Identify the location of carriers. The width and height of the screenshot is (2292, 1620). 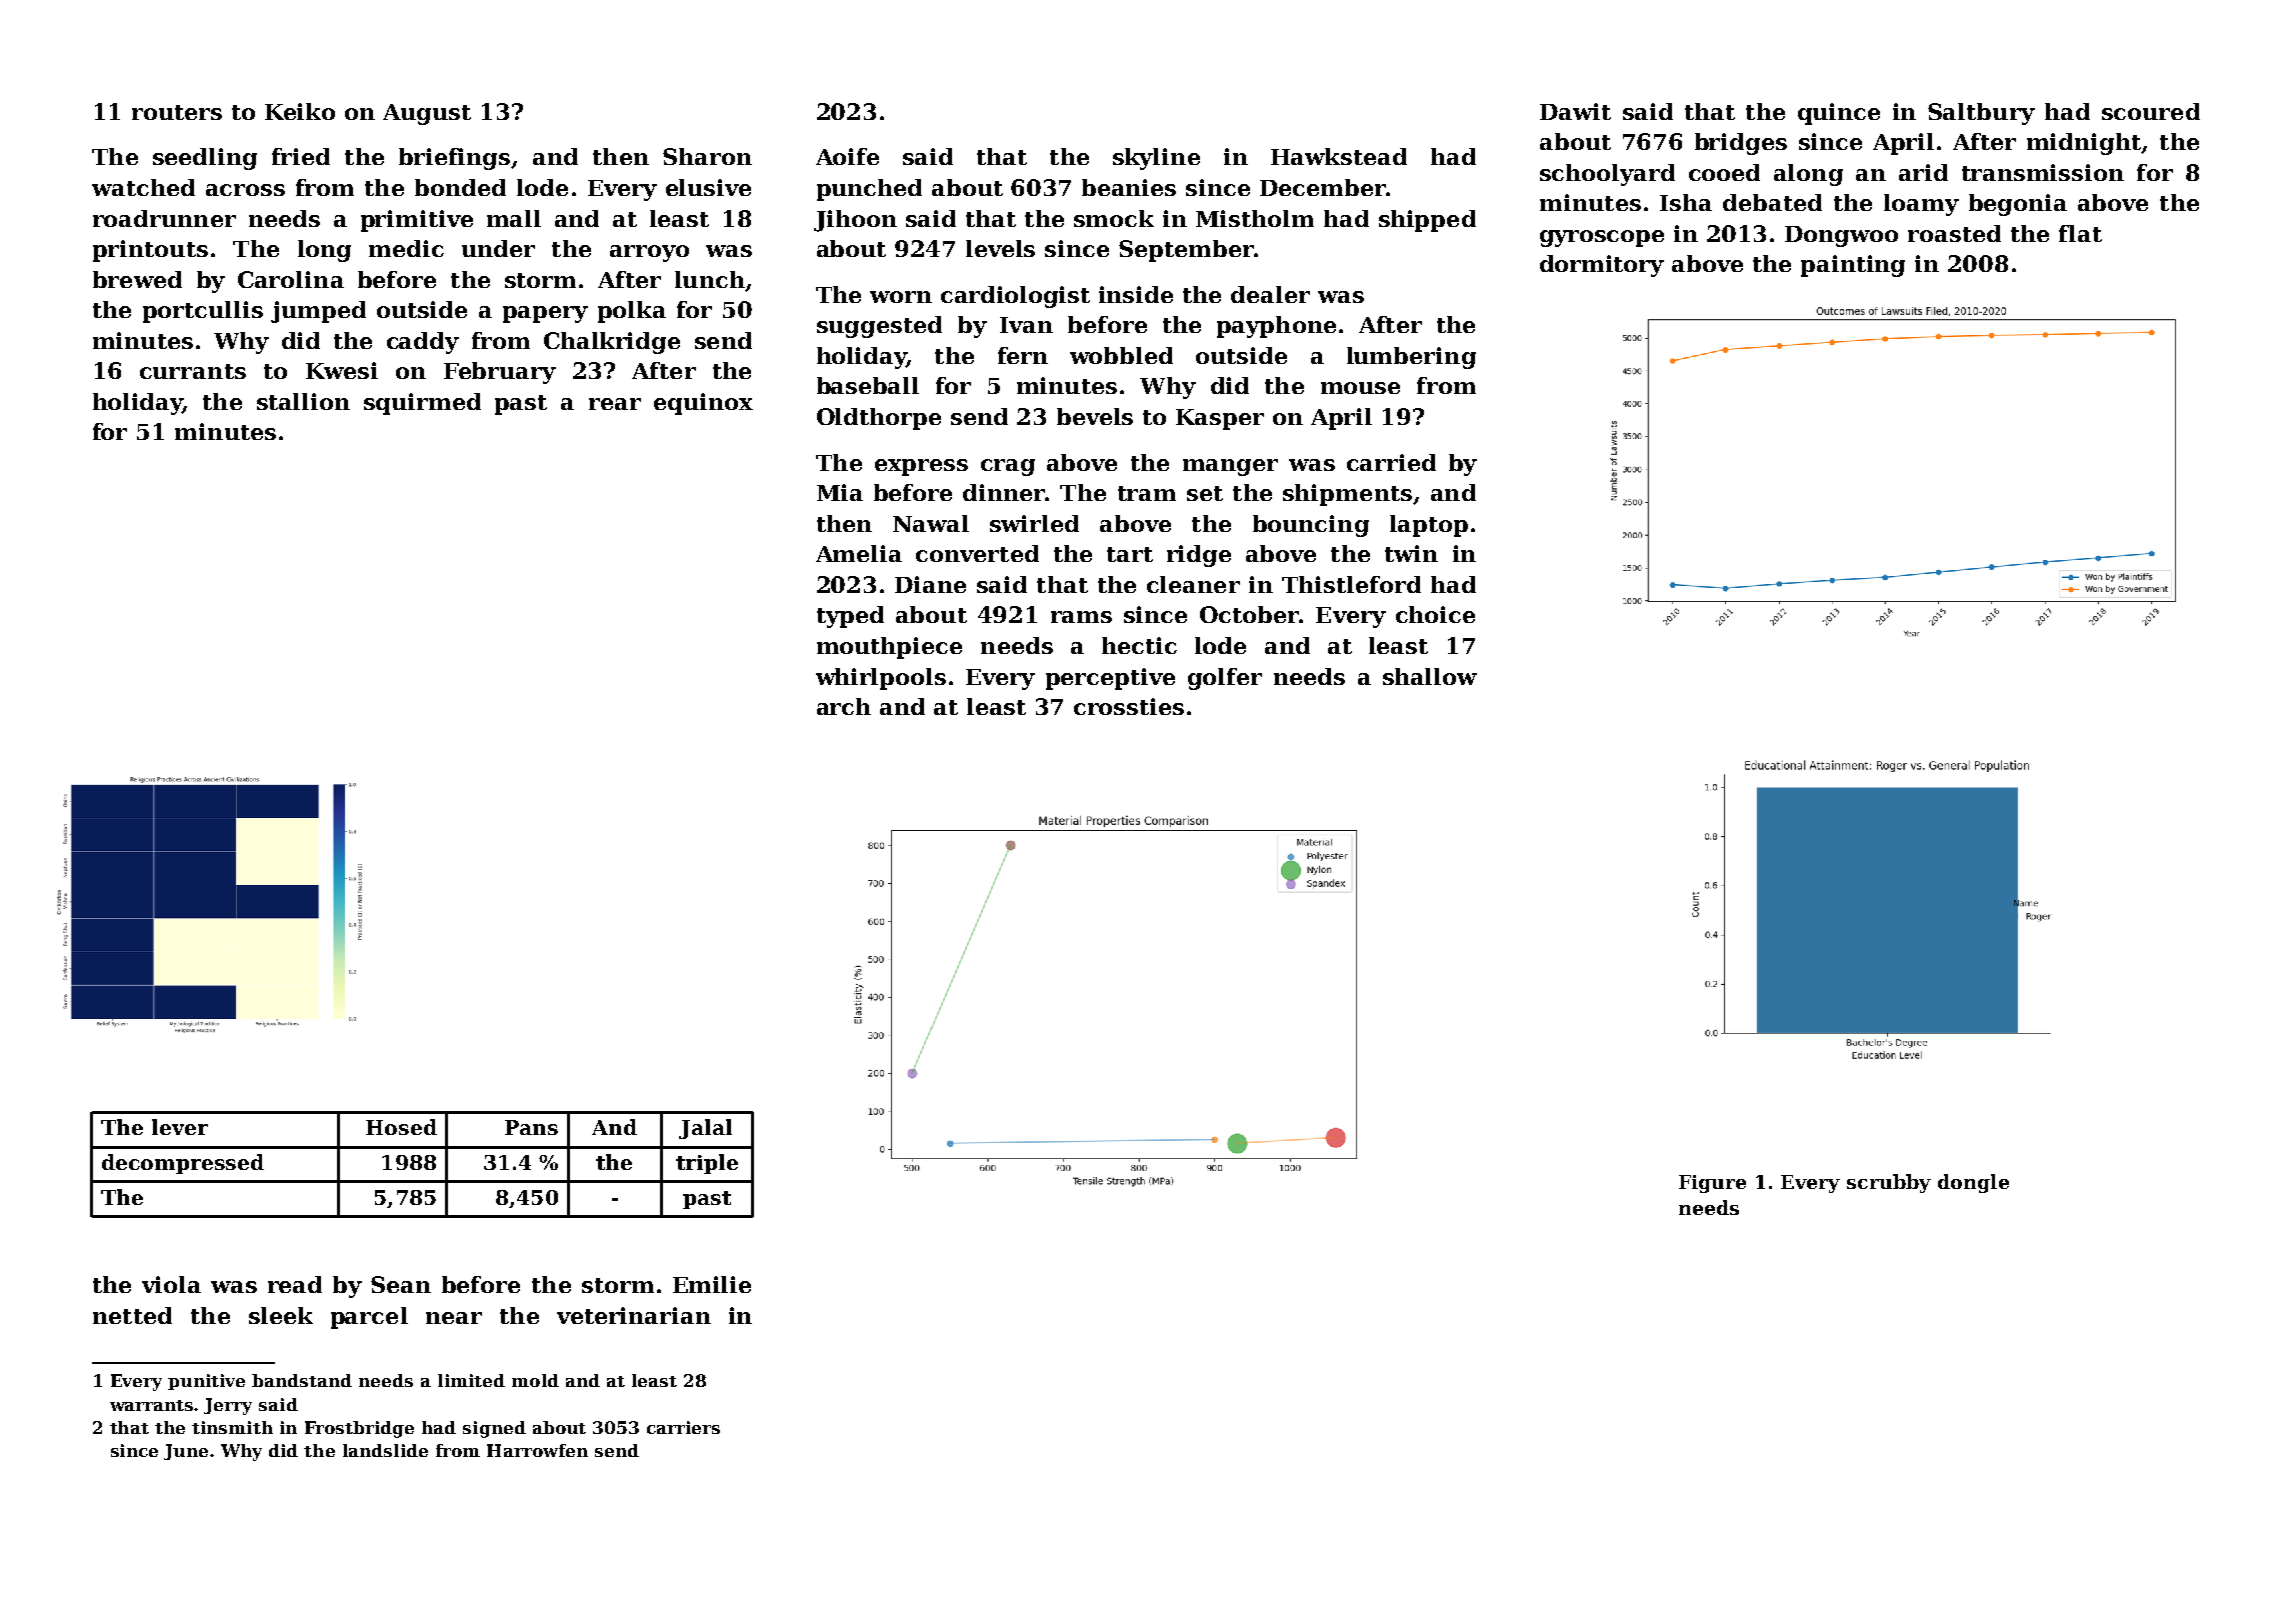
(683, 1427).
